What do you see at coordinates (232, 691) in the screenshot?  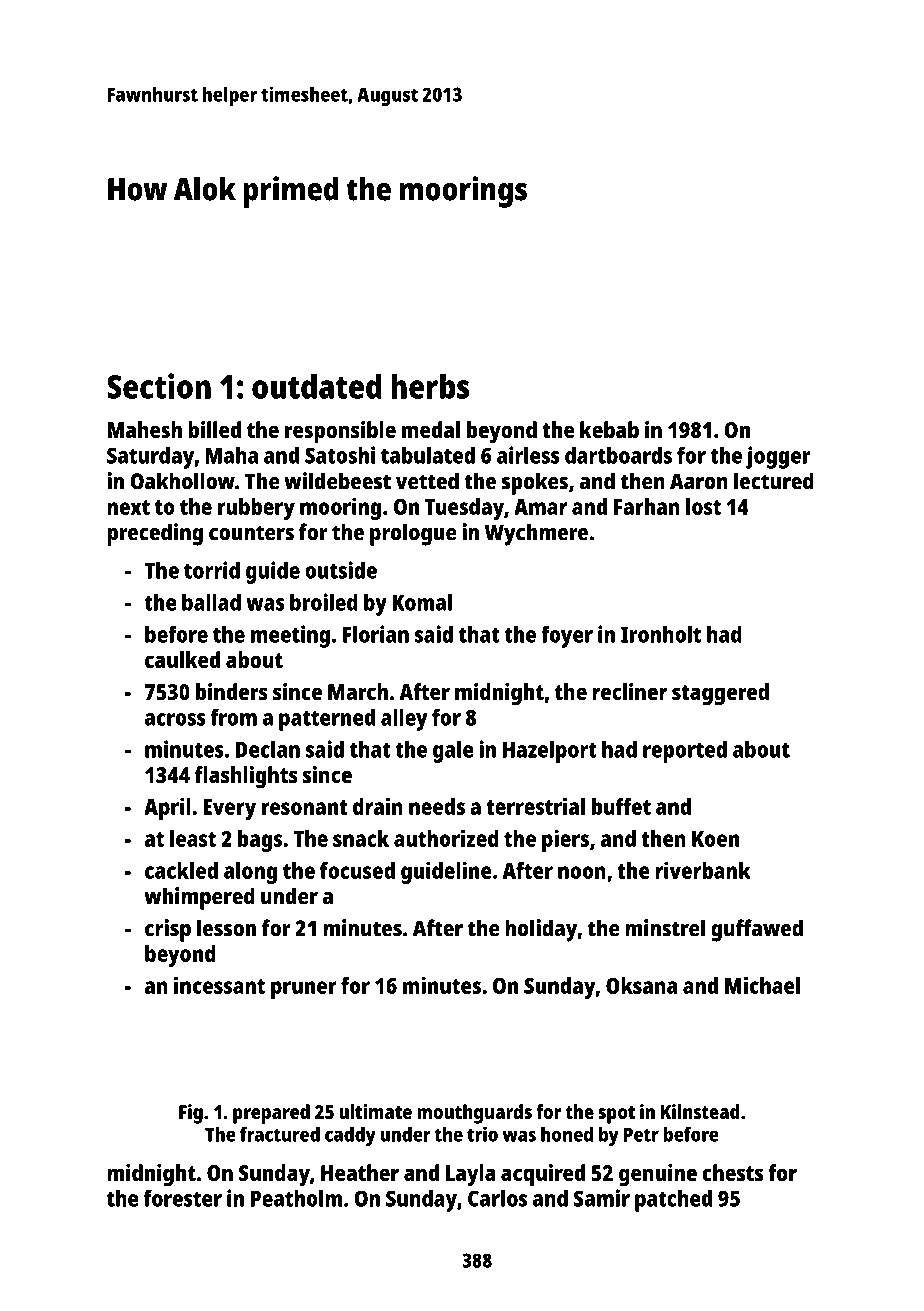 I see `binders` at bounding box center [232, 691].
